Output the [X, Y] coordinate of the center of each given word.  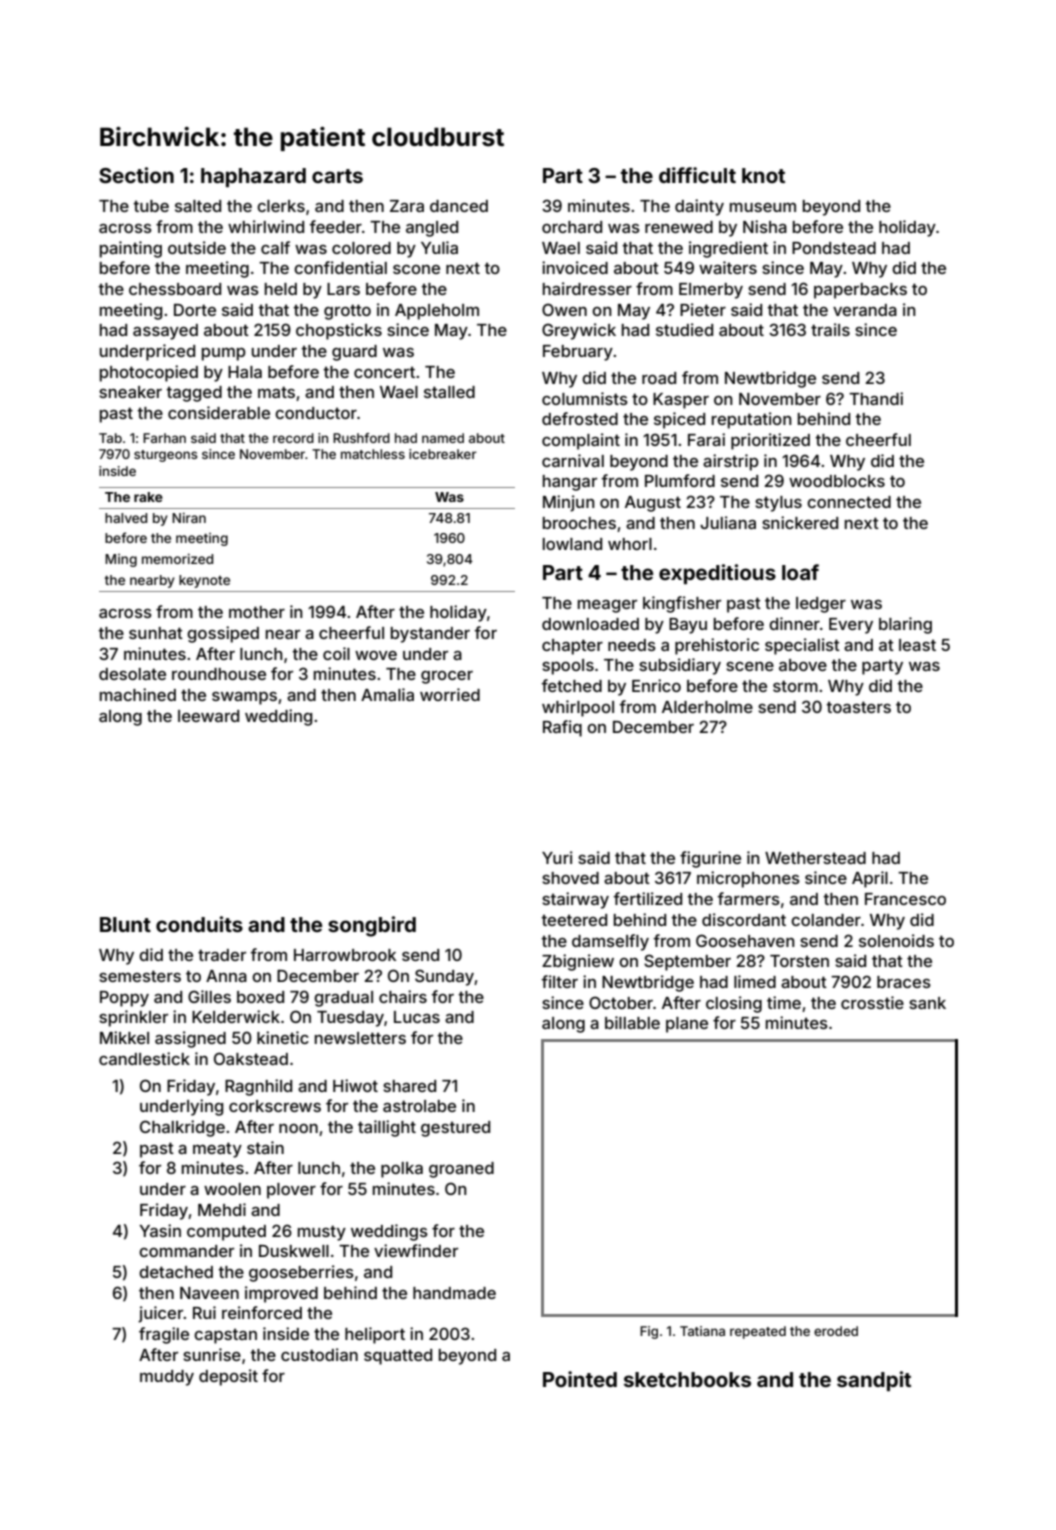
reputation [752, 420]
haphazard [253, 177]
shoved [570, 878]
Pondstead [834, 248]
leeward [208, 716]
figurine [710, 859]
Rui [204, 1312]
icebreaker [443, 454]
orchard [572, 227]
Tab [110, 438]
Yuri [557, 857]
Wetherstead [815, 858]
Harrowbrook [345, 955]
